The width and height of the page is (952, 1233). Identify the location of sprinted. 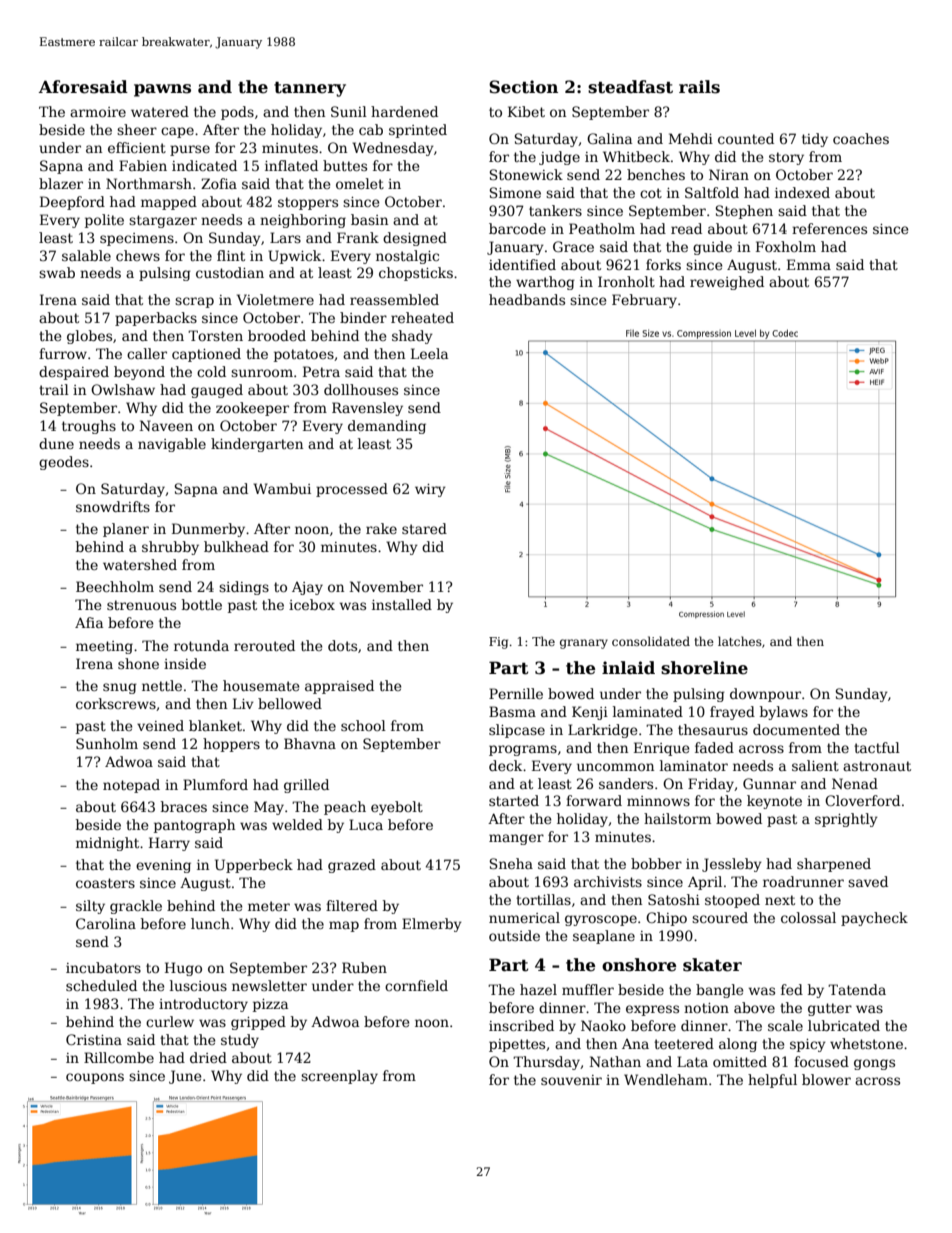
(418, 131).
